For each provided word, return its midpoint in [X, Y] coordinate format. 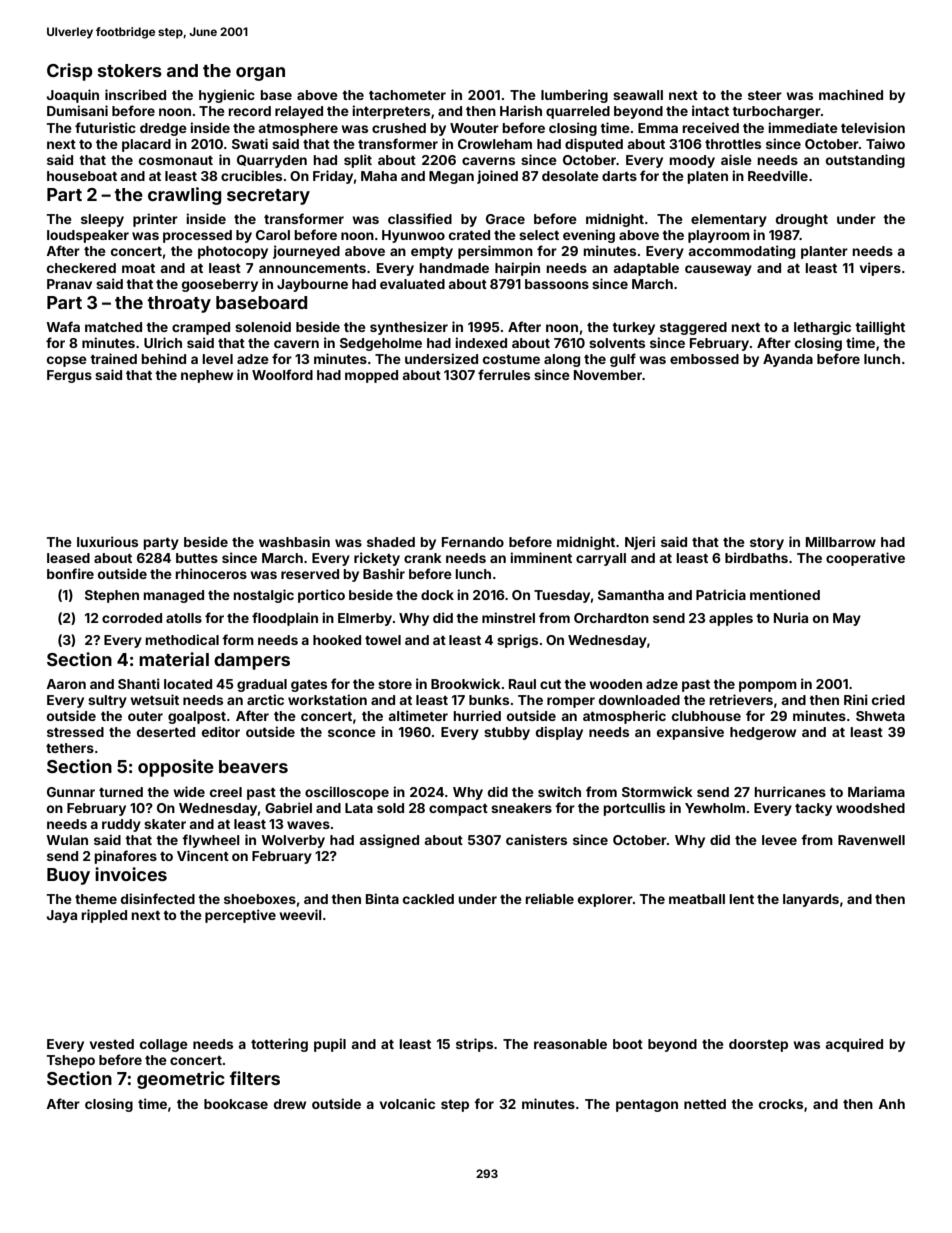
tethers [70, 748]
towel [383, 640]
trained [113, 358]
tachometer [407, 95]
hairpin [517, 269]
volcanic [407, 1103]
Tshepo [71, 1061]
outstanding [865, 161]
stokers [130, 70]
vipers [880, 269]
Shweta [880, 716]
